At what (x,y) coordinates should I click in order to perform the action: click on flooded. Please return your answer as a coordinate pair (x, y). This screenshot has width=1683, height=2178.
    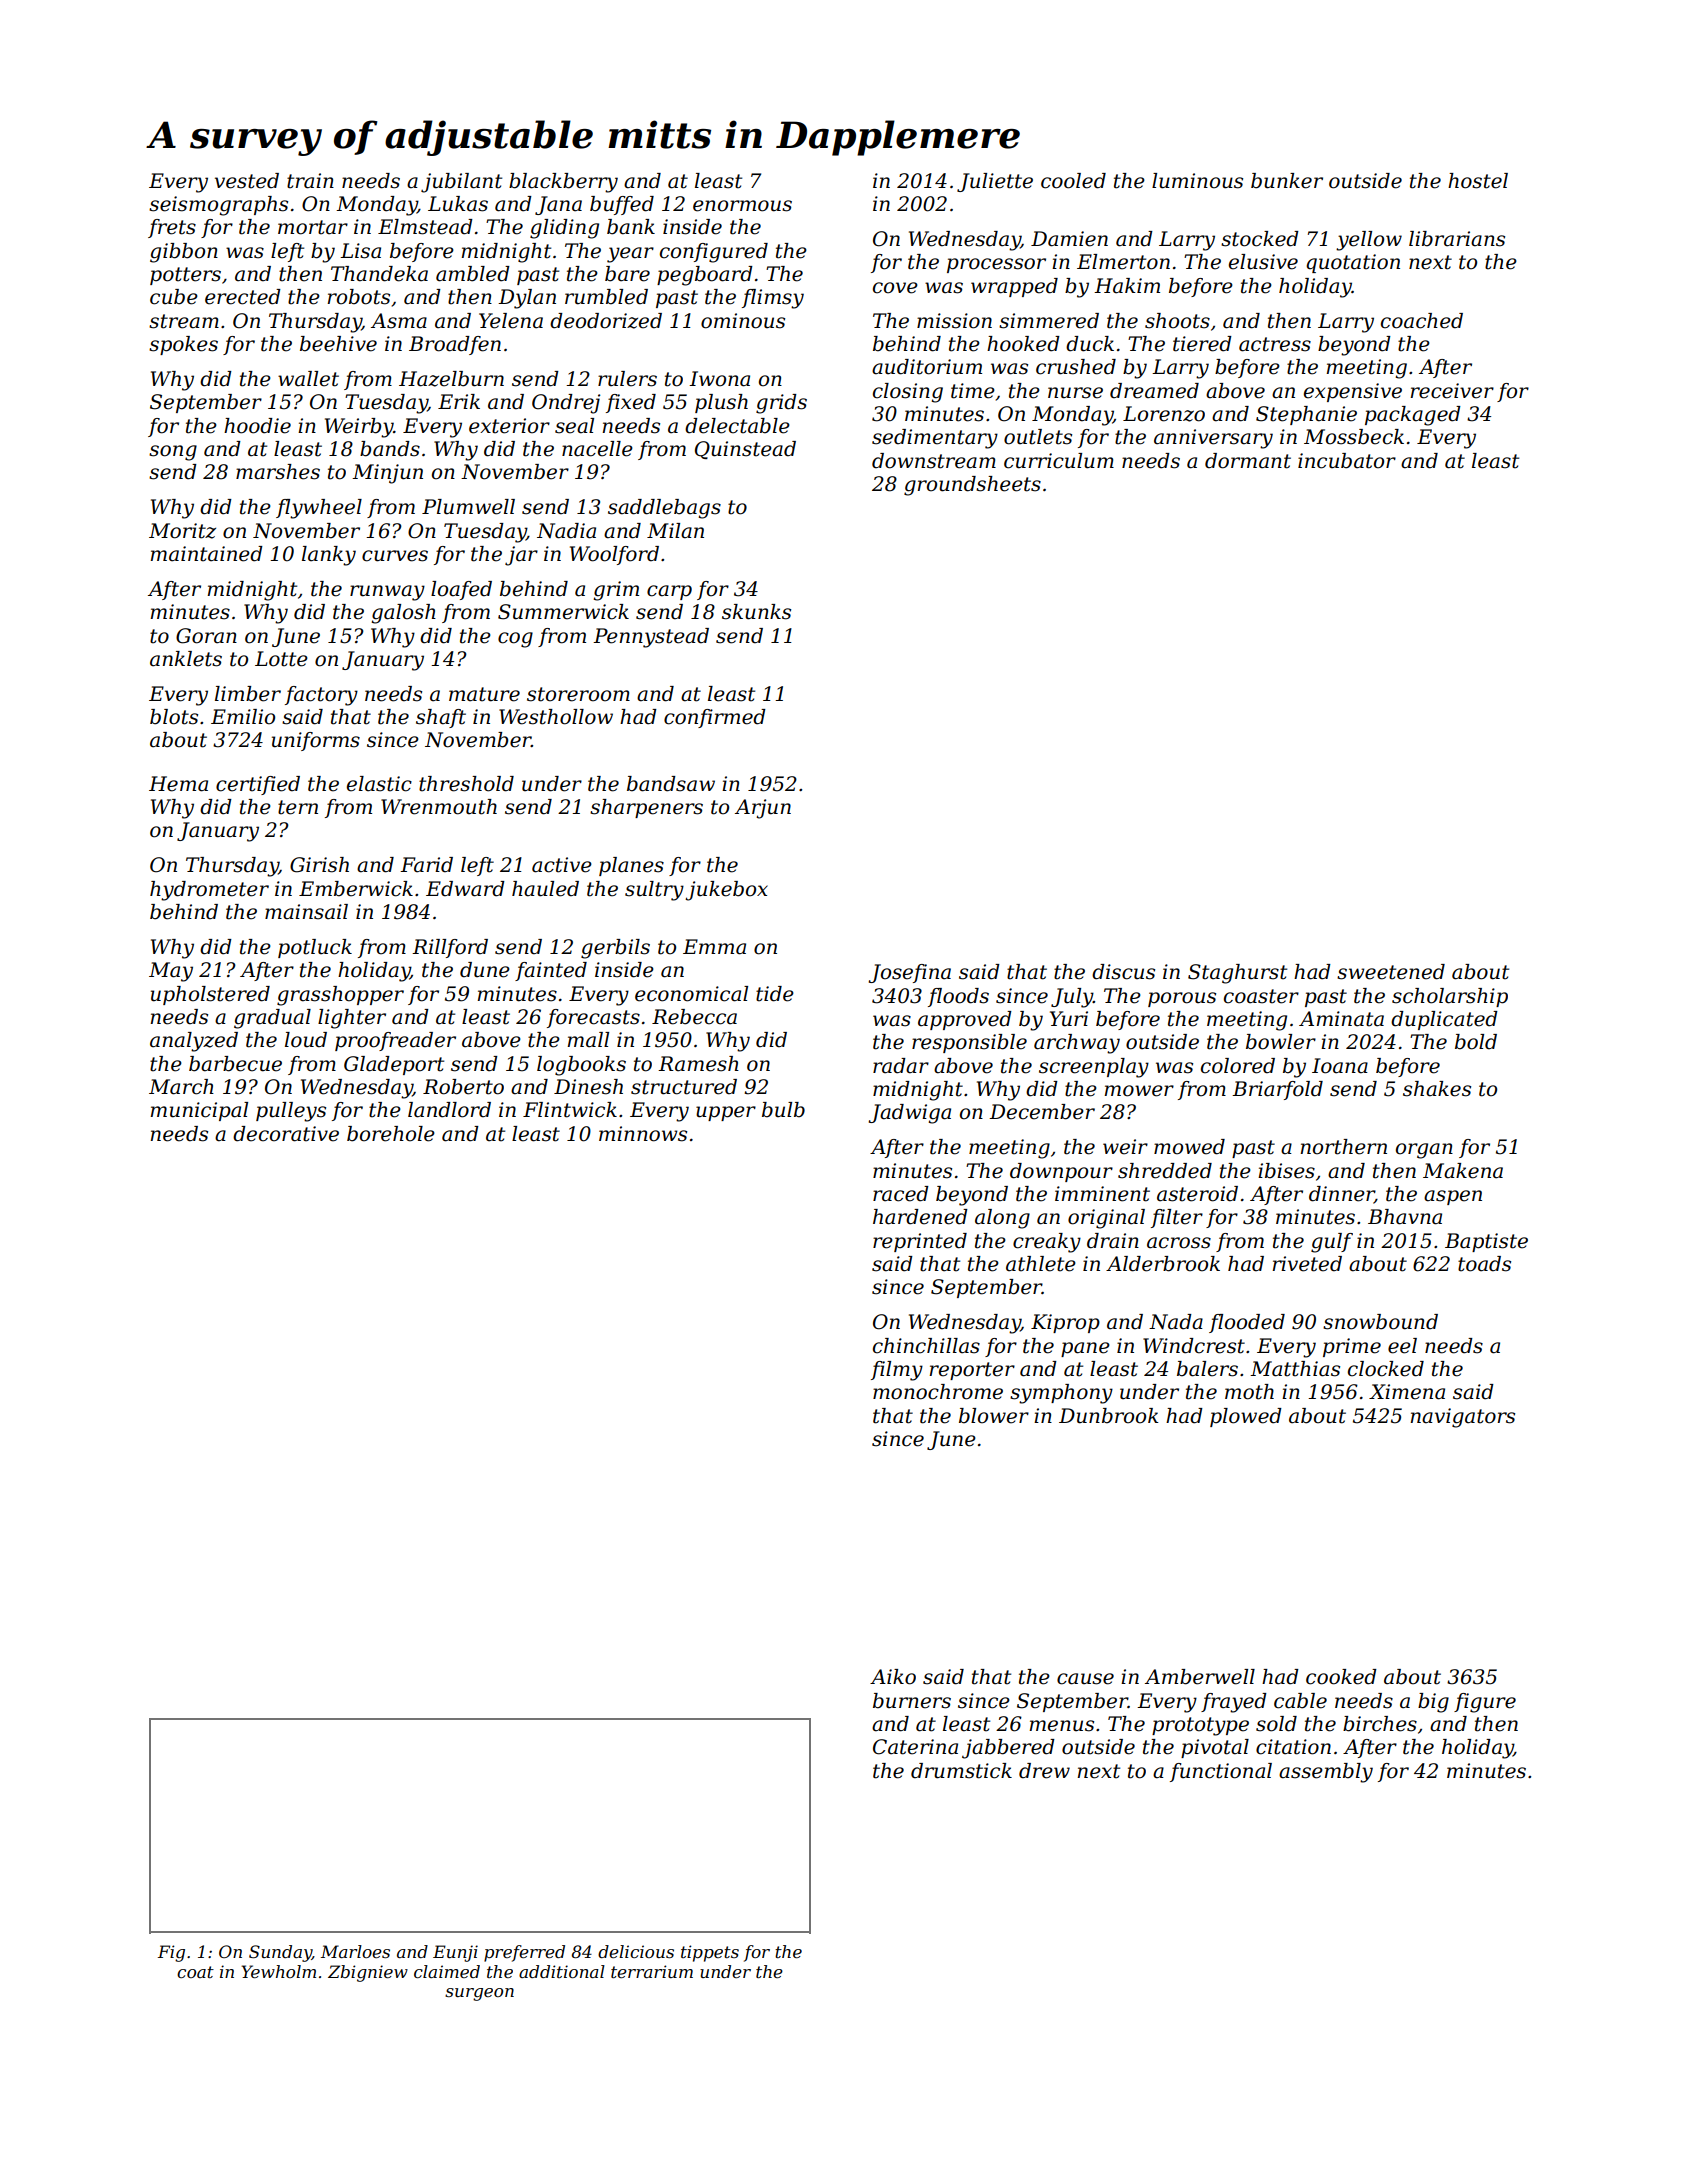
    Looking at the image, I should click on (1247, 1323).
